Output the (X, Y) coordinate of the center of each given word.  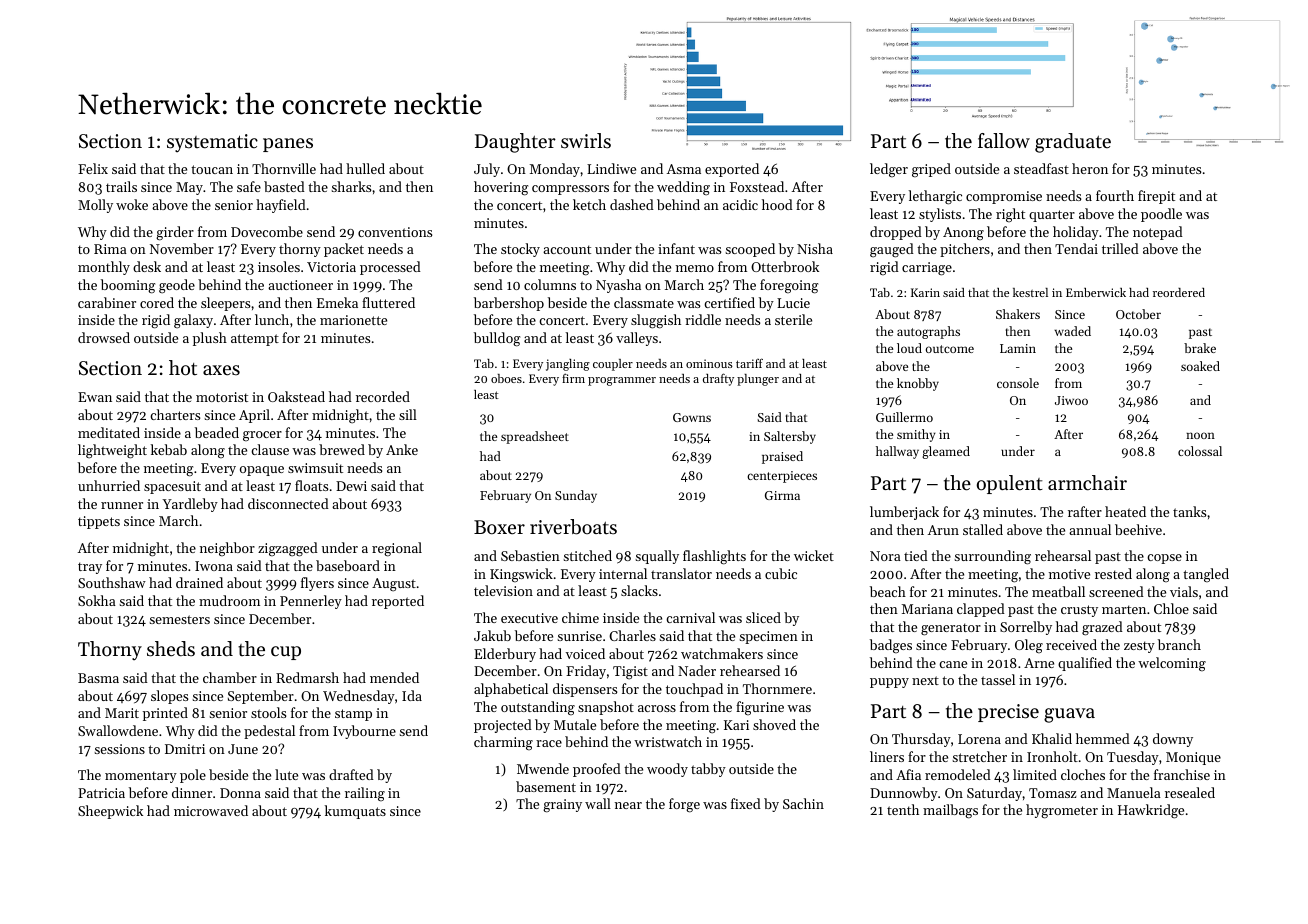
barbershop (509, 304)
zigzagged (288, 549)
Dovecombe (267, 231)
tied (916, 555)
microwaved (211, 810)
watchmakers (722, 653)
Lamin (1018, 348)
